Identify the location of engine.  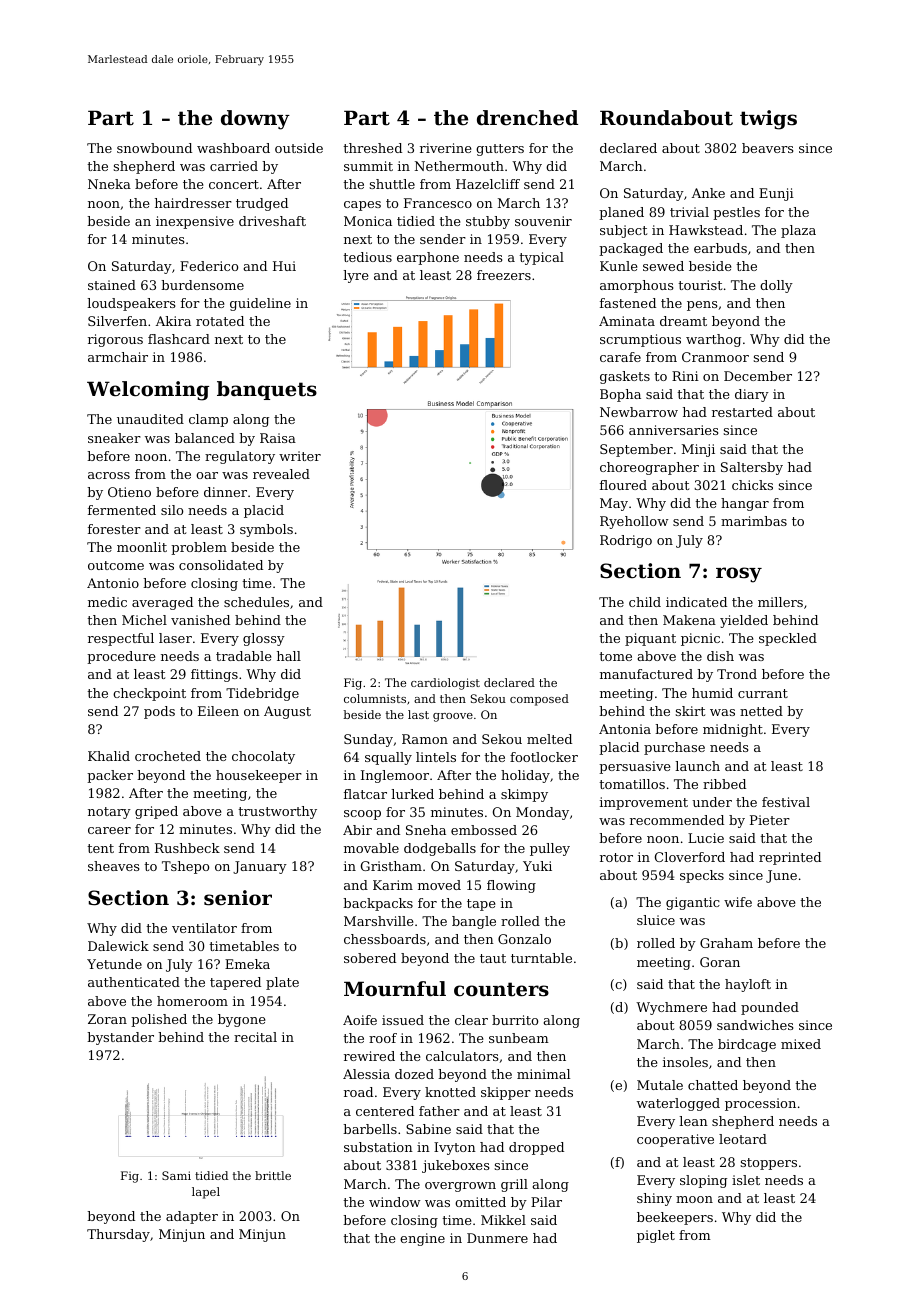
(422, 1239).
